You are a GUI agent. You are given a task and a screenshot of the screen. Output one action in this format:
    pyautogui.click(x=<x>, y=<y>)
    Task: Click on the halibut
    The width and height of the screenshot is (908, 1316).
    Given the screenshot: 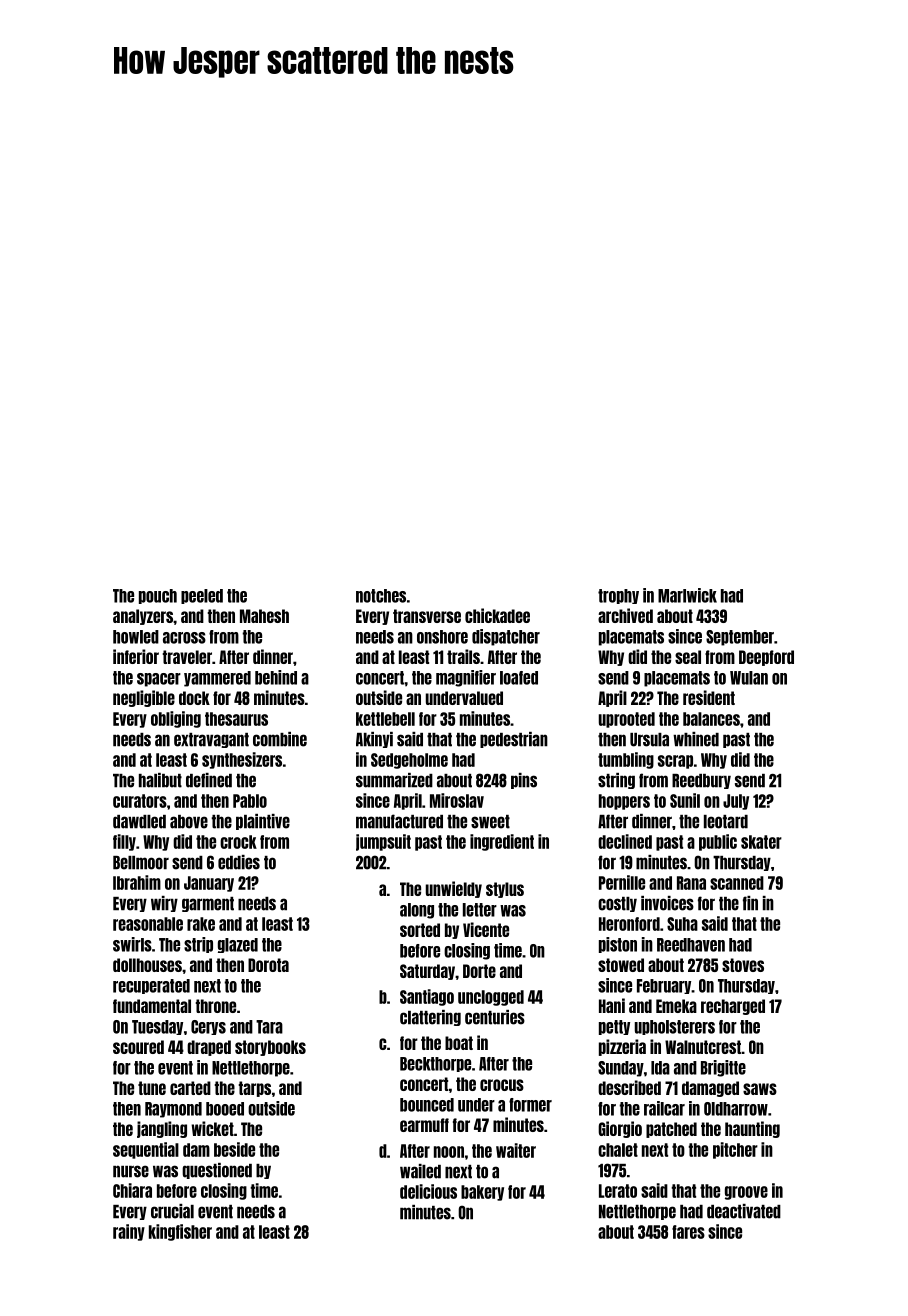 What is the action you would take?
    pyautogui.click(x=160, y=780)
